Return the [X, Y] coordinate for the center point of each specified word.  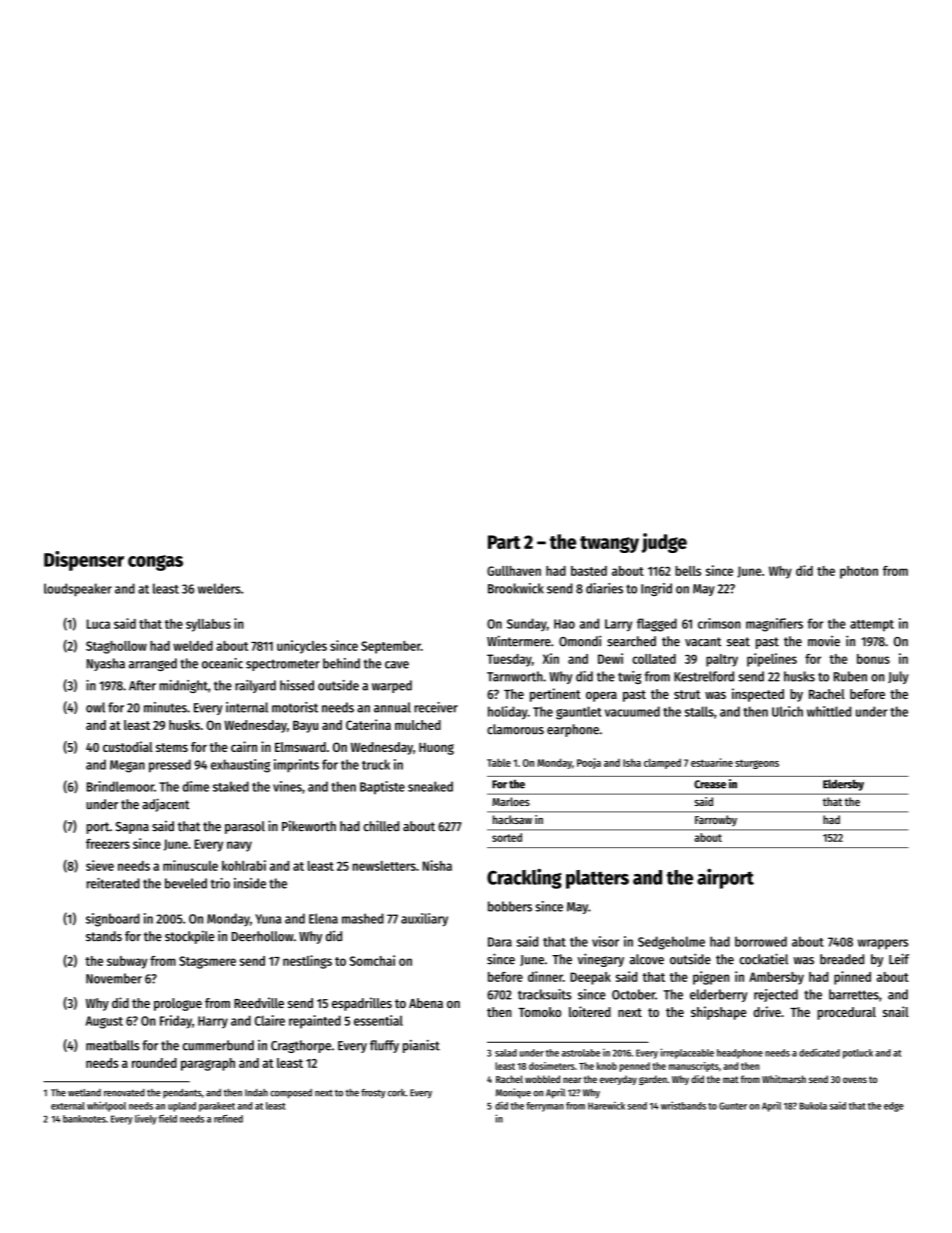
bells [688, 571]
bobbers [510, 906]
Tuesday [509, 660]
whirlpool [106, 1106]
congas [155, 563]
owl [95, 707]
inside [250, 883]
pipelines [772, 660]
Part [504, 542]
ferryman [545, 1107]
